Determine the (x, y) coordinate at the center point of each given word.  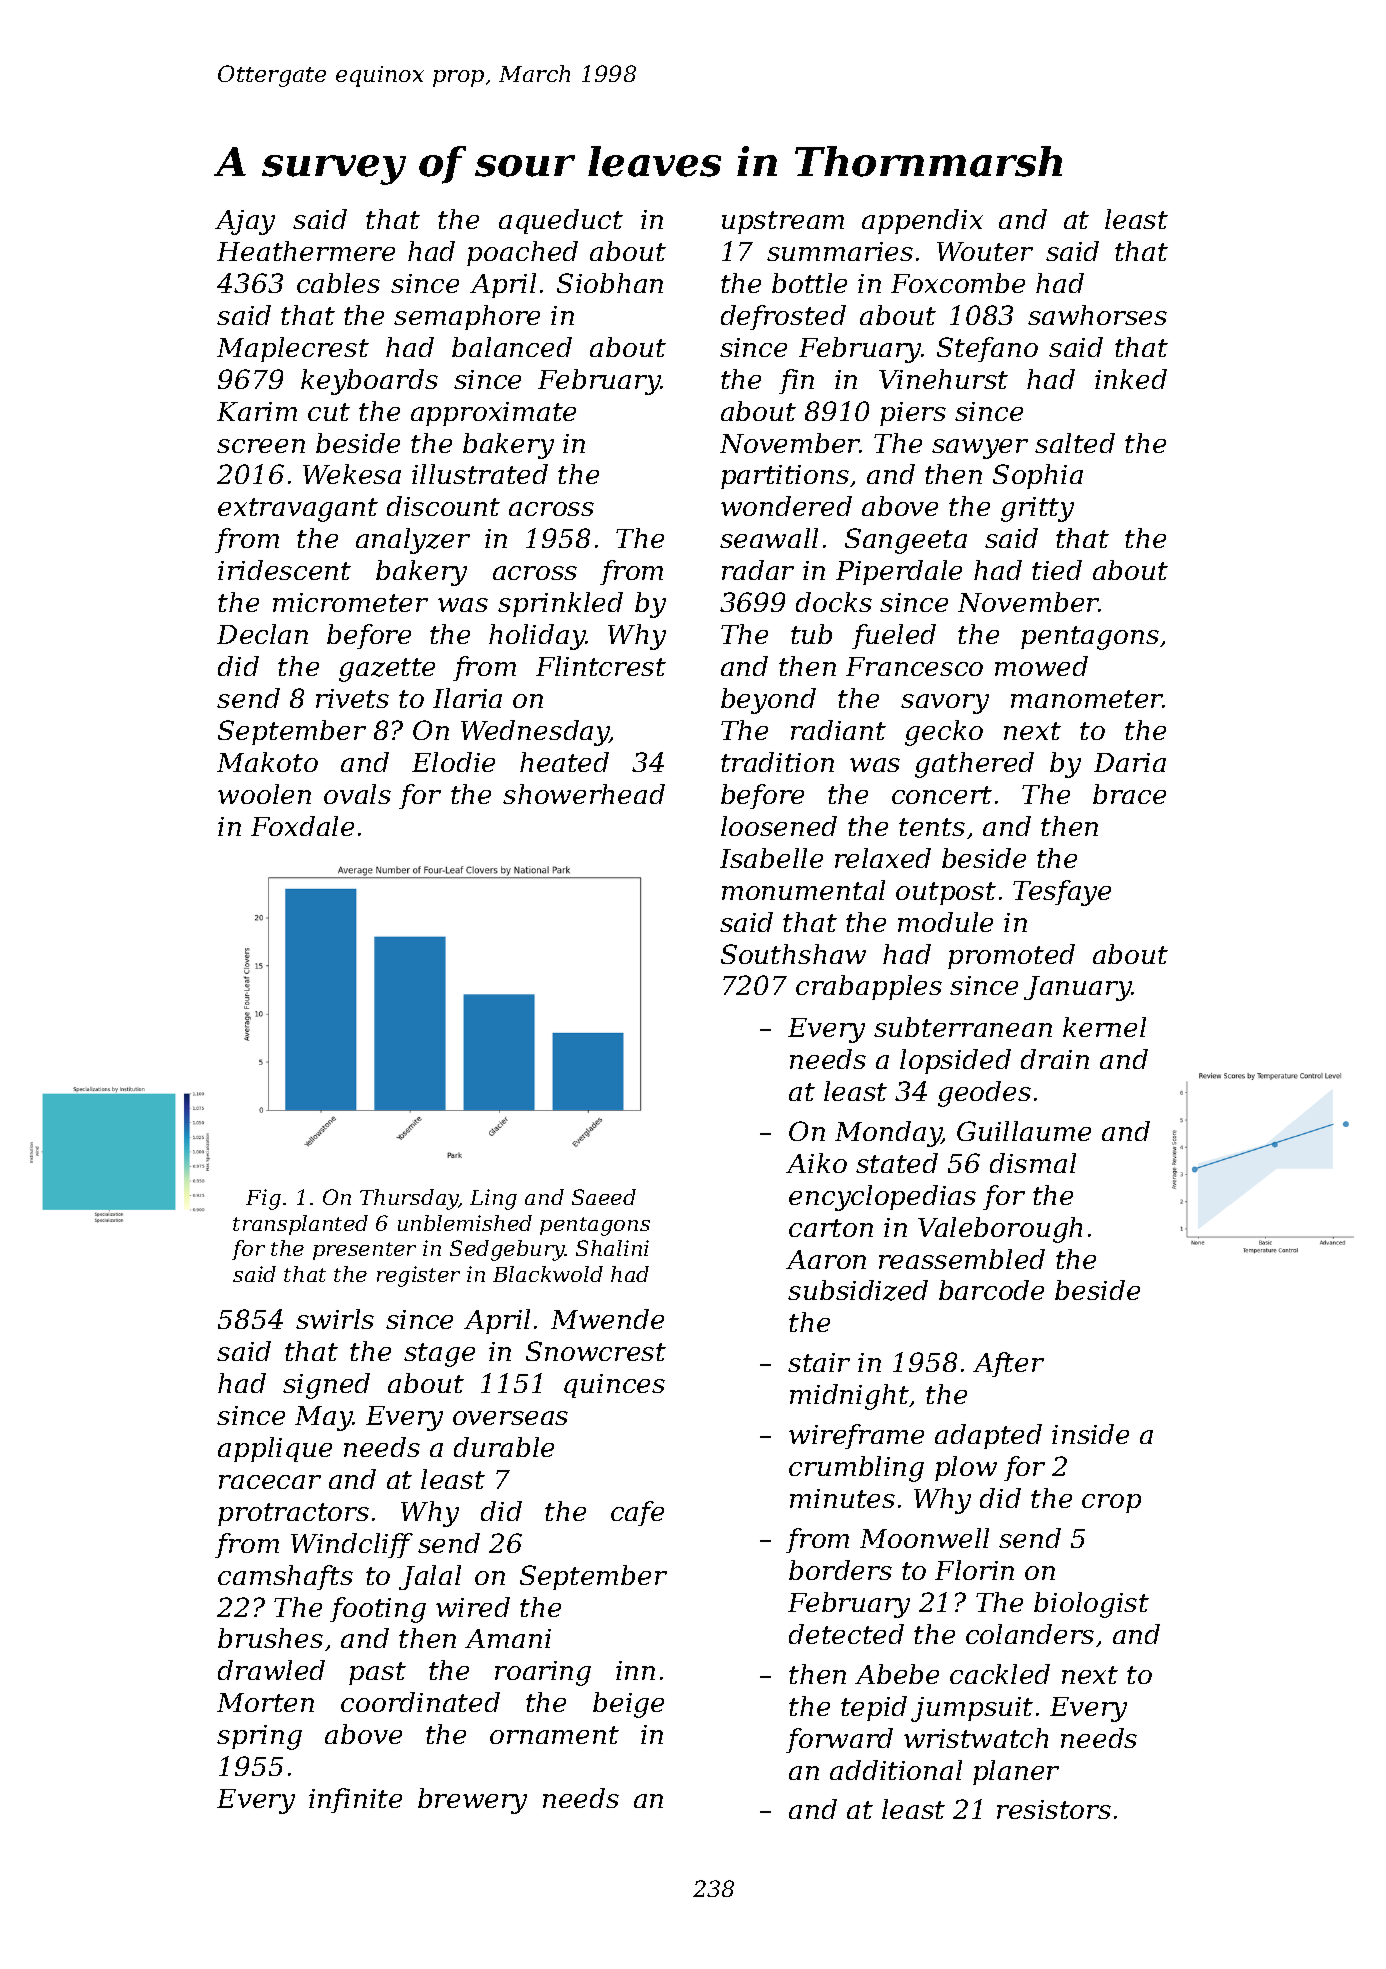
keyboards (369, 382)
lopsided (955, 1061)
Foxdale (302, 826)
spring (259, 1737)
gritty (1037, 509)
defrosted (783, 317)
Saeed (604, 1197)
